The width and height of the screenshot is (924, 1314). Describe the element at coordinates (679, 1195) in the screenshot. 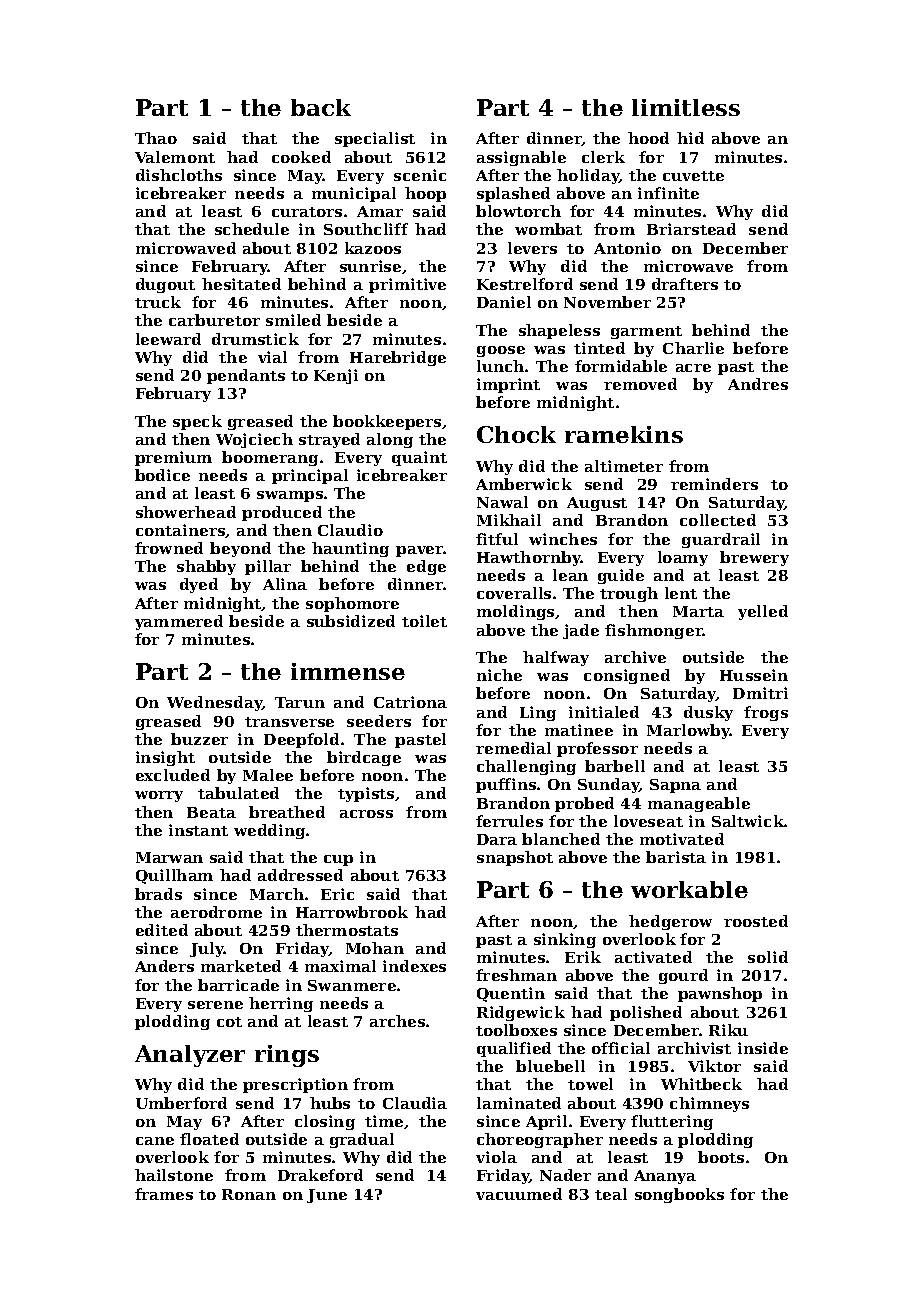

I see `songbooks` at that location.
